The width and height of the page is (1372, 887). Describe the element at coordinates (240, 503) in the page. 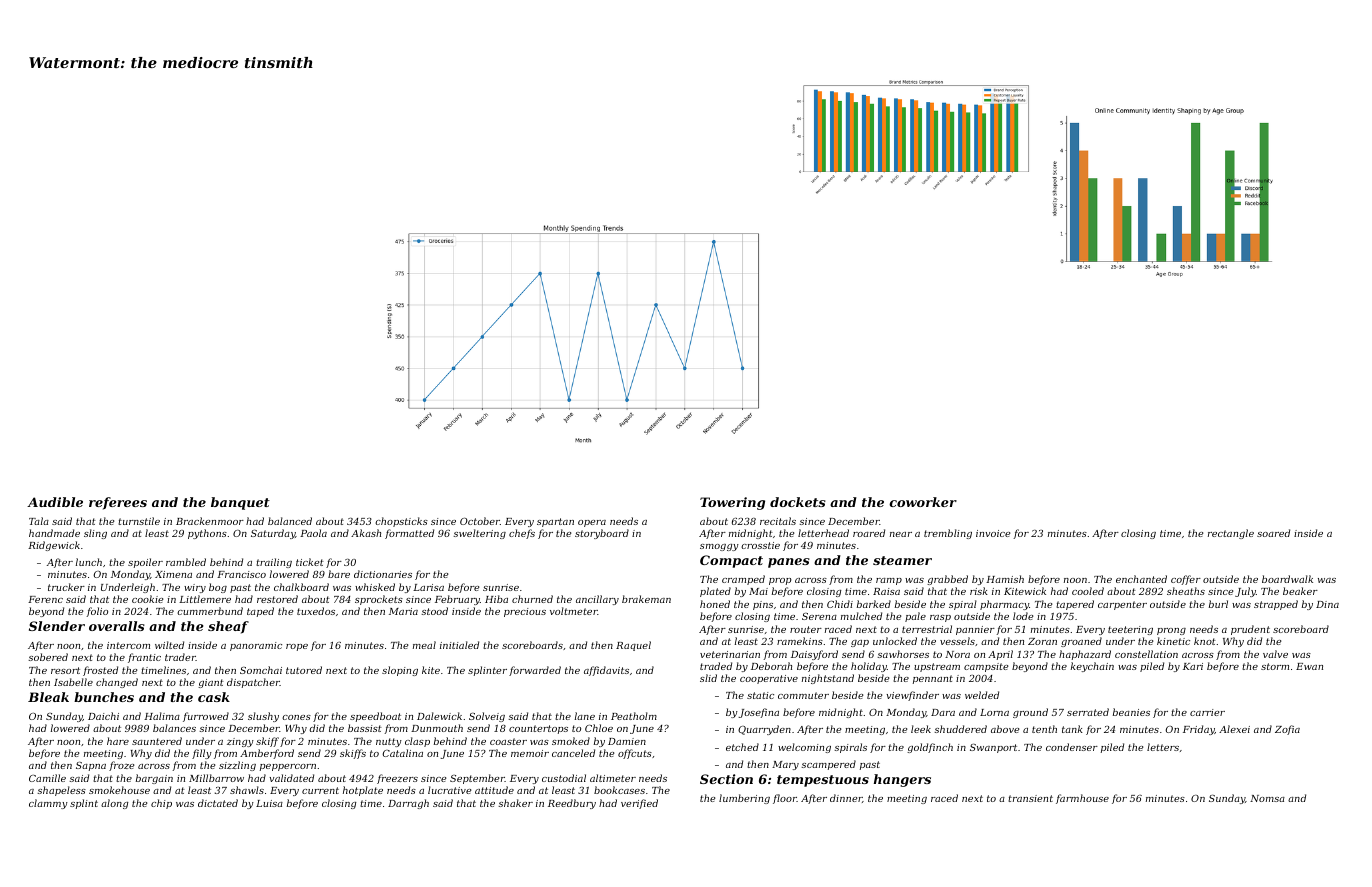

I see `banquet` at that location.
